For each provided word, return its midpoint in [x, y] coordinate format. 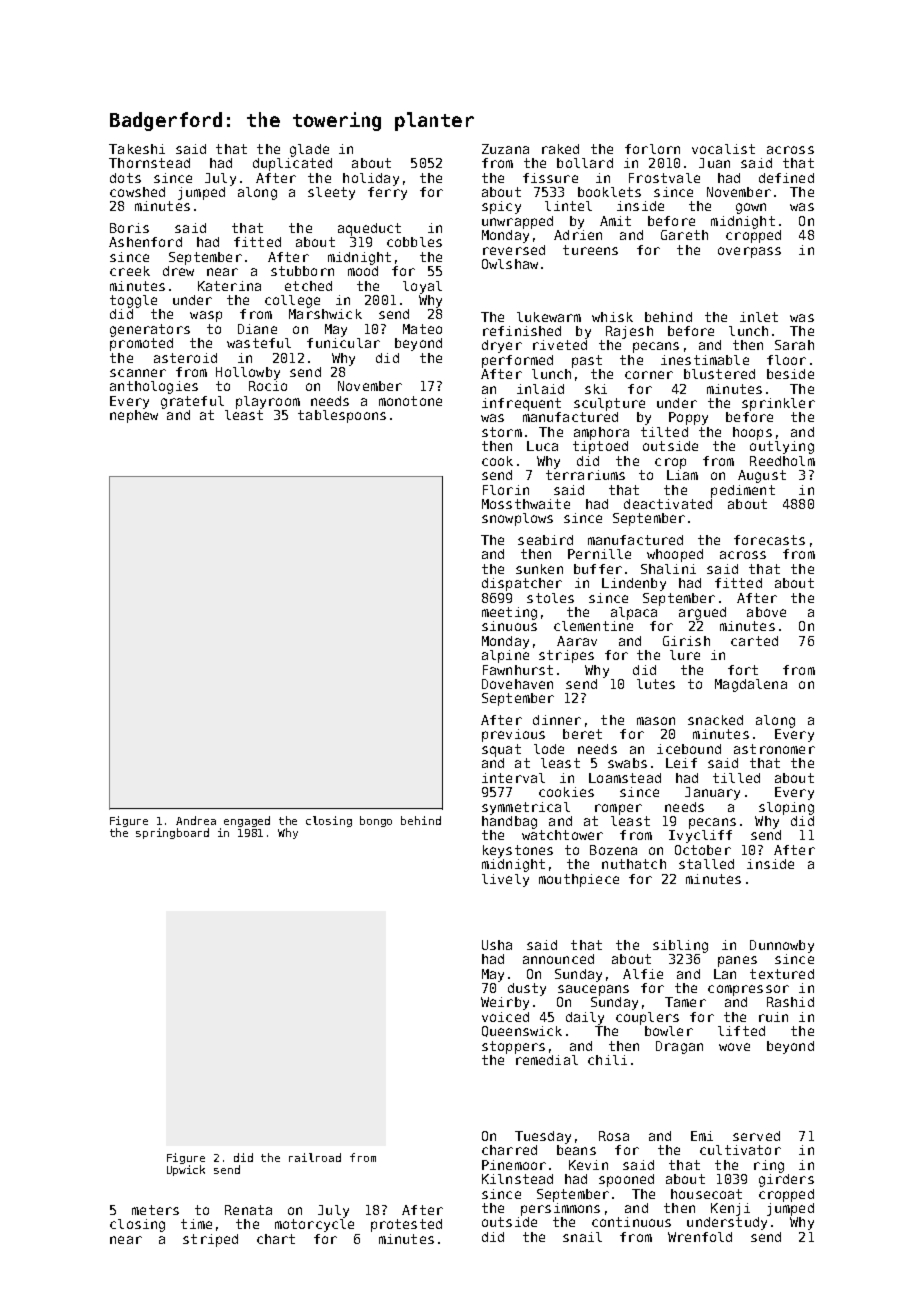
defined [786, 178]
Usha [497, 945]
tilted [664, 432]
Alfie [643, 974]
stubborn [302, 271]
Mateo [422, 329]
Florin [506, 490]
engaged [247, 821]
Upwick [186, 1170]
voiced [505, 1017]
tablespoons [342, 416]
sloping [786, 808]
